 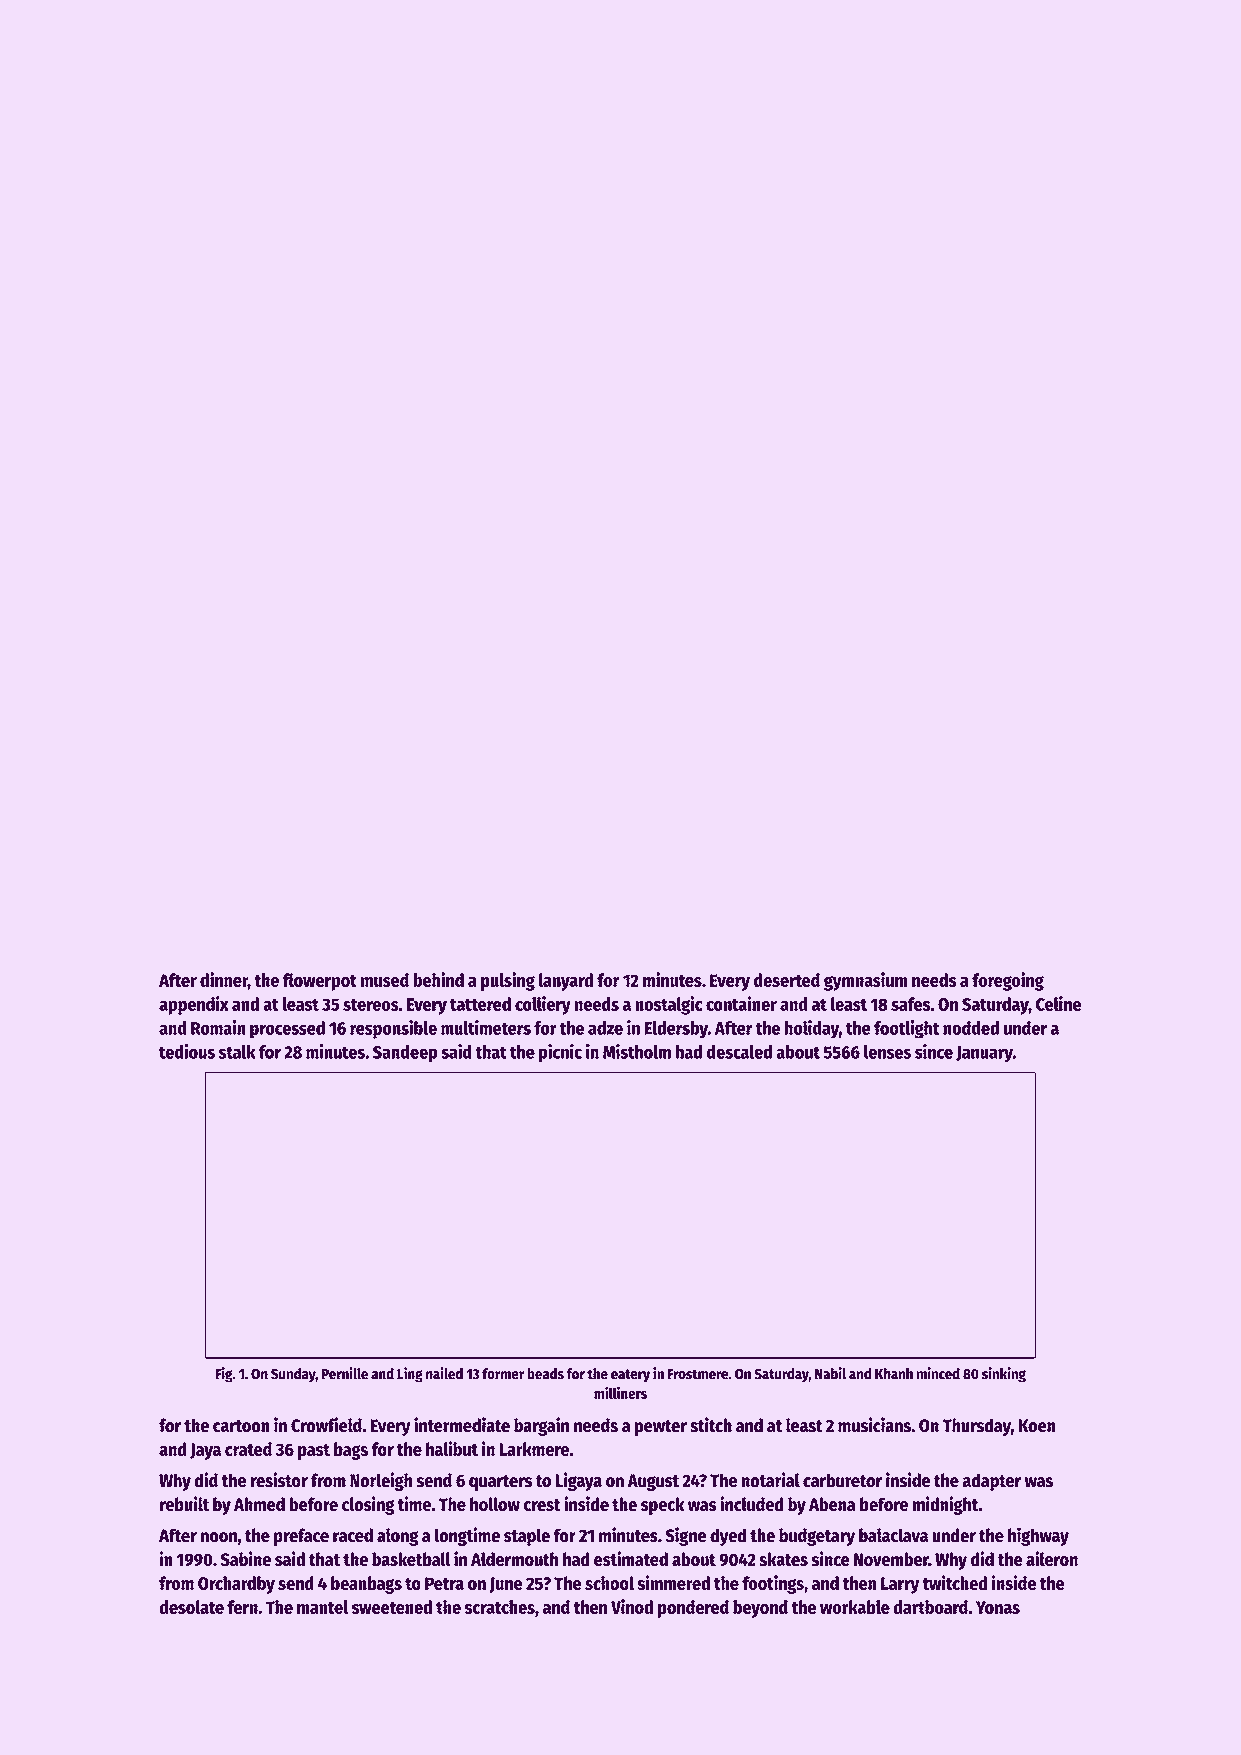 I want to click on fern, so click(x=242, y=1607).
